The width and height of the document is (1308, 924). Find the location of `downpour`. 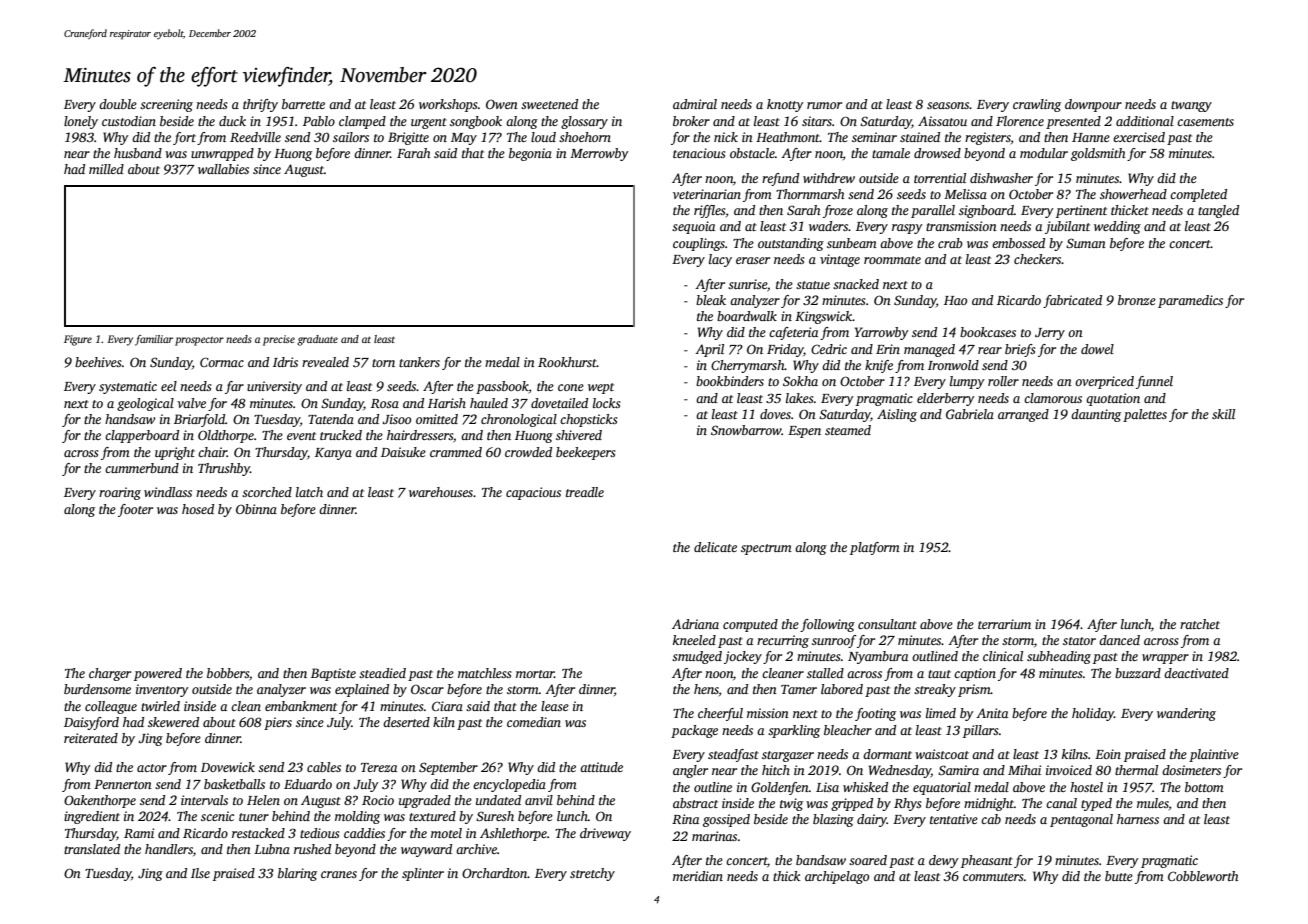

downpour is located at coordinates (1093, 105).
